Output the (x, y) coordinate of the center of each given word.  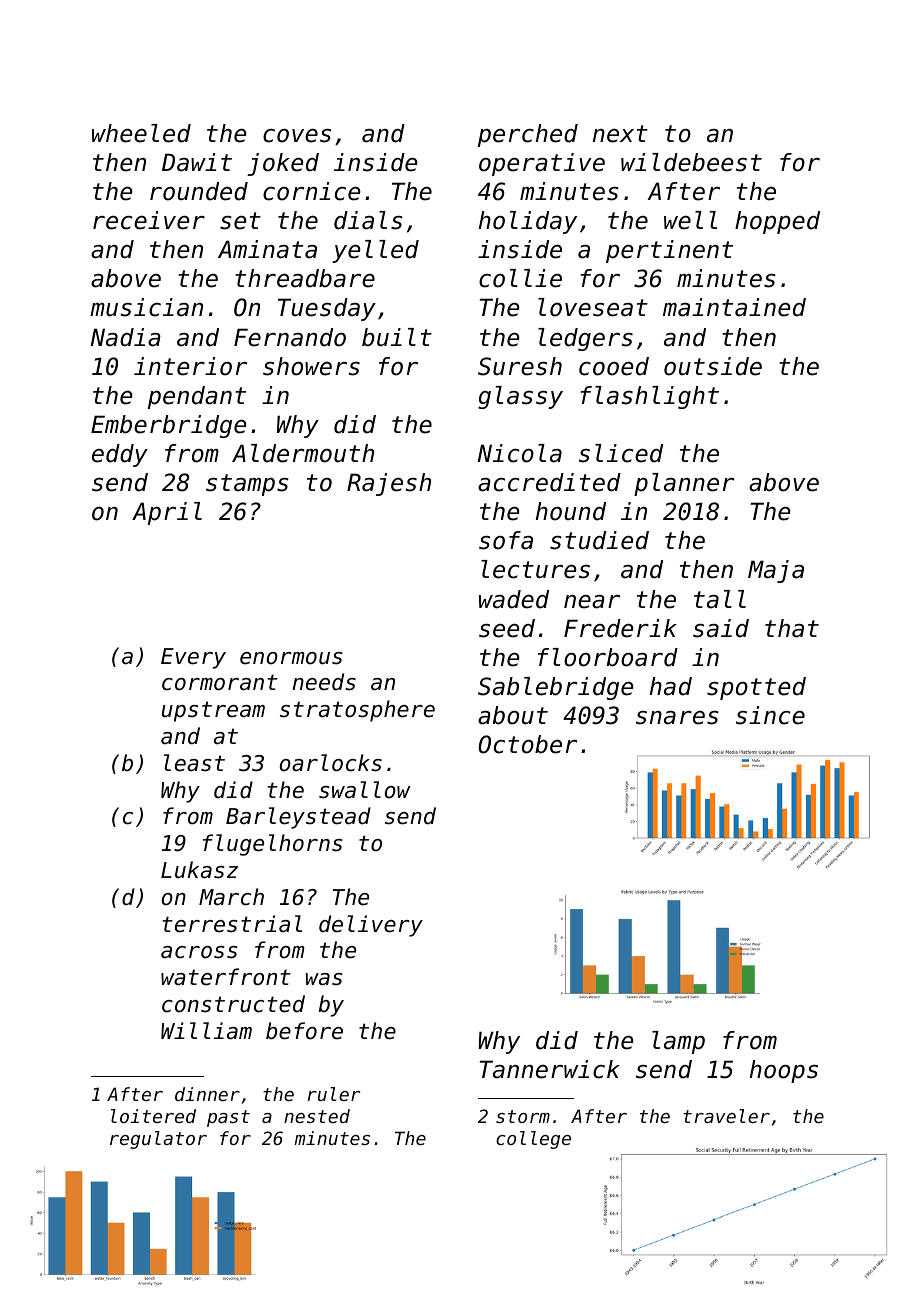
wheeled (141, 133)
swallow (365, 790)
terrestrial (232, 924)
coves (297, 136)
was (324, 979)
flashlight (649, 397)
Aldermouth (303, 453)
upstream (213, 711)
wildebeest (691, 162)
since (770, 715)
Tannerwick (550, 1069)
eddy (120, 455)
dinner (207, 1094)
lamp (678, 1042)
